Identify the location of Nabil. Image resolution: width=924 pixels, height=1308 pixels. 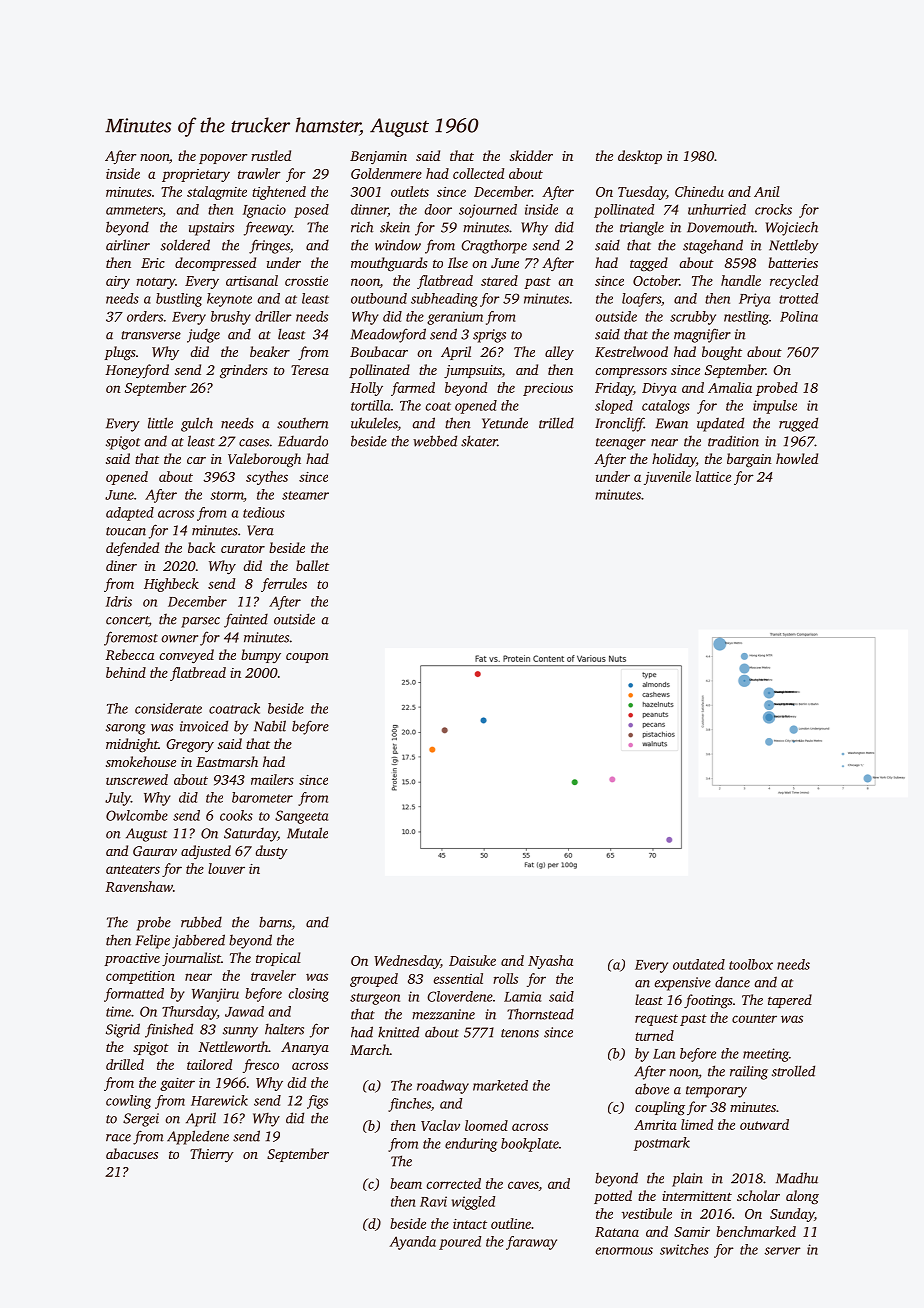
(270, 726).
